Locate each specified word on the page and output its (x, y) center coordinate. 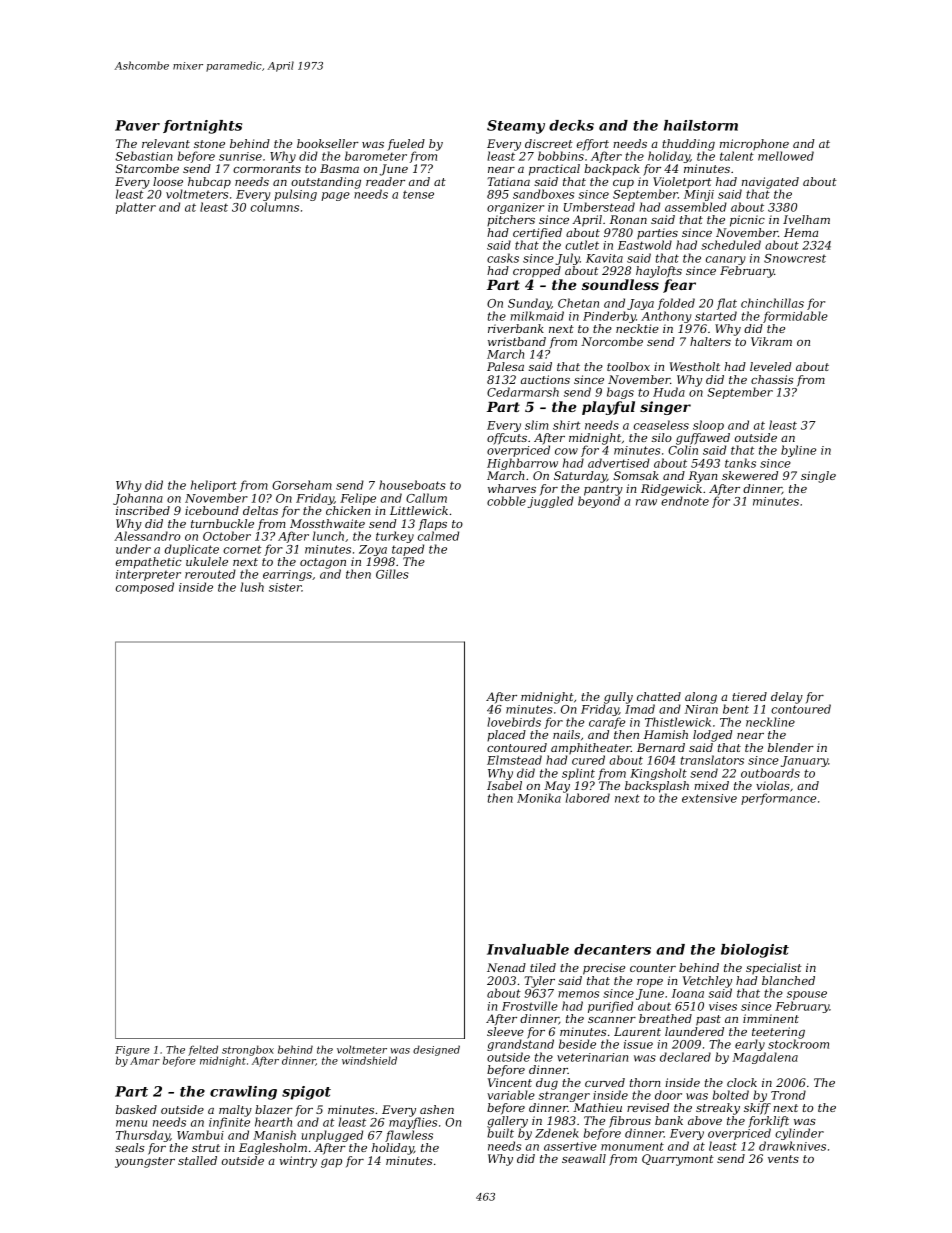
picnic (747, 221)
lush (252, 587)
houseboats (412, 485)
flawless (409, 1136)
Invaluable (528, 949)
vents (783, 1159)
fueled (406, 144)
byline (798, 451)
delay (787, 698)
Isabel (504, 785)
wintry (298, 1162)
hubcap (209, 183)
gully (618, 698)
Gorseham (302, 485)
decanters (612, 949)
